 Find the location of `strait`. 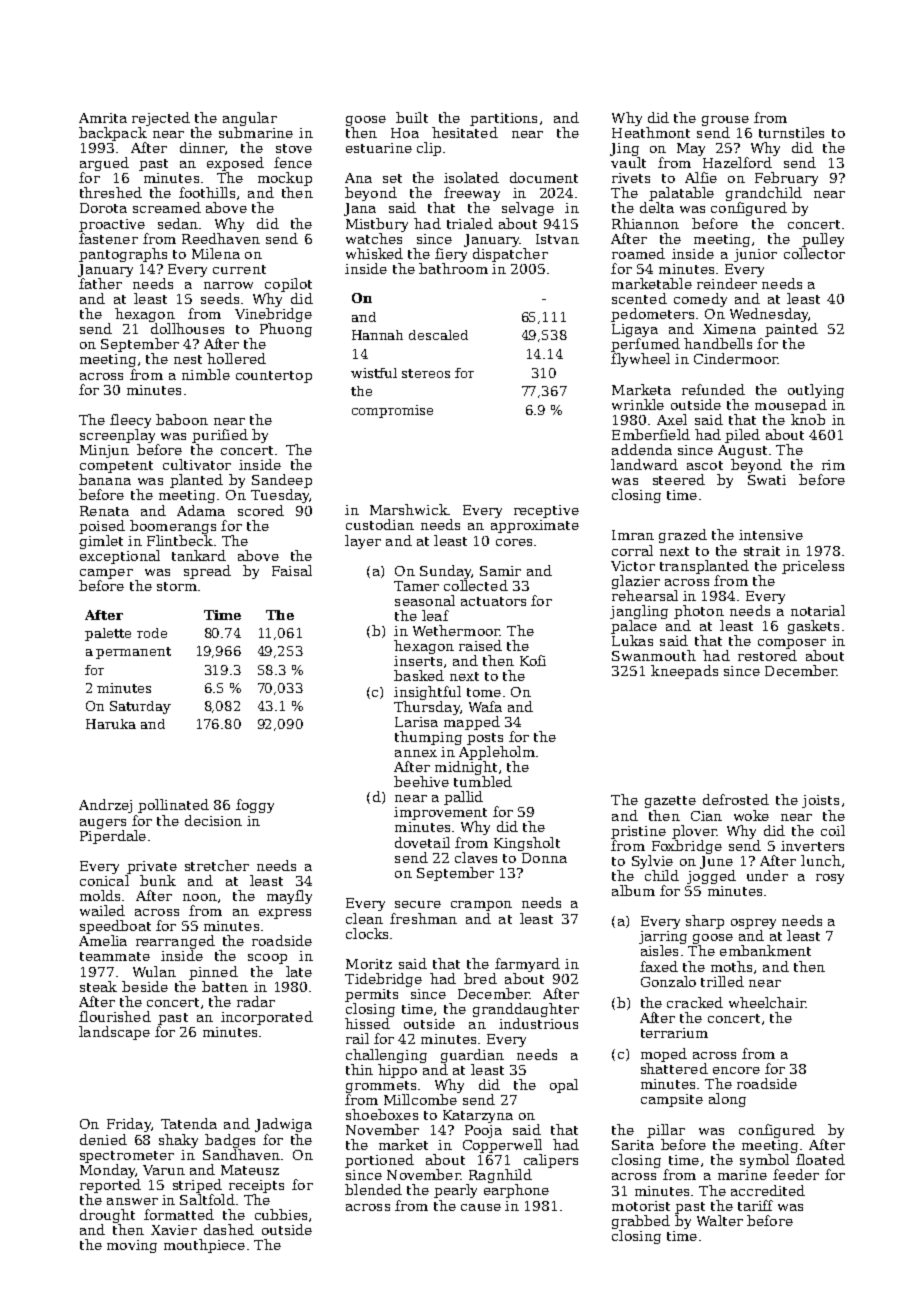

strait is located at coordinates (762, 551).
